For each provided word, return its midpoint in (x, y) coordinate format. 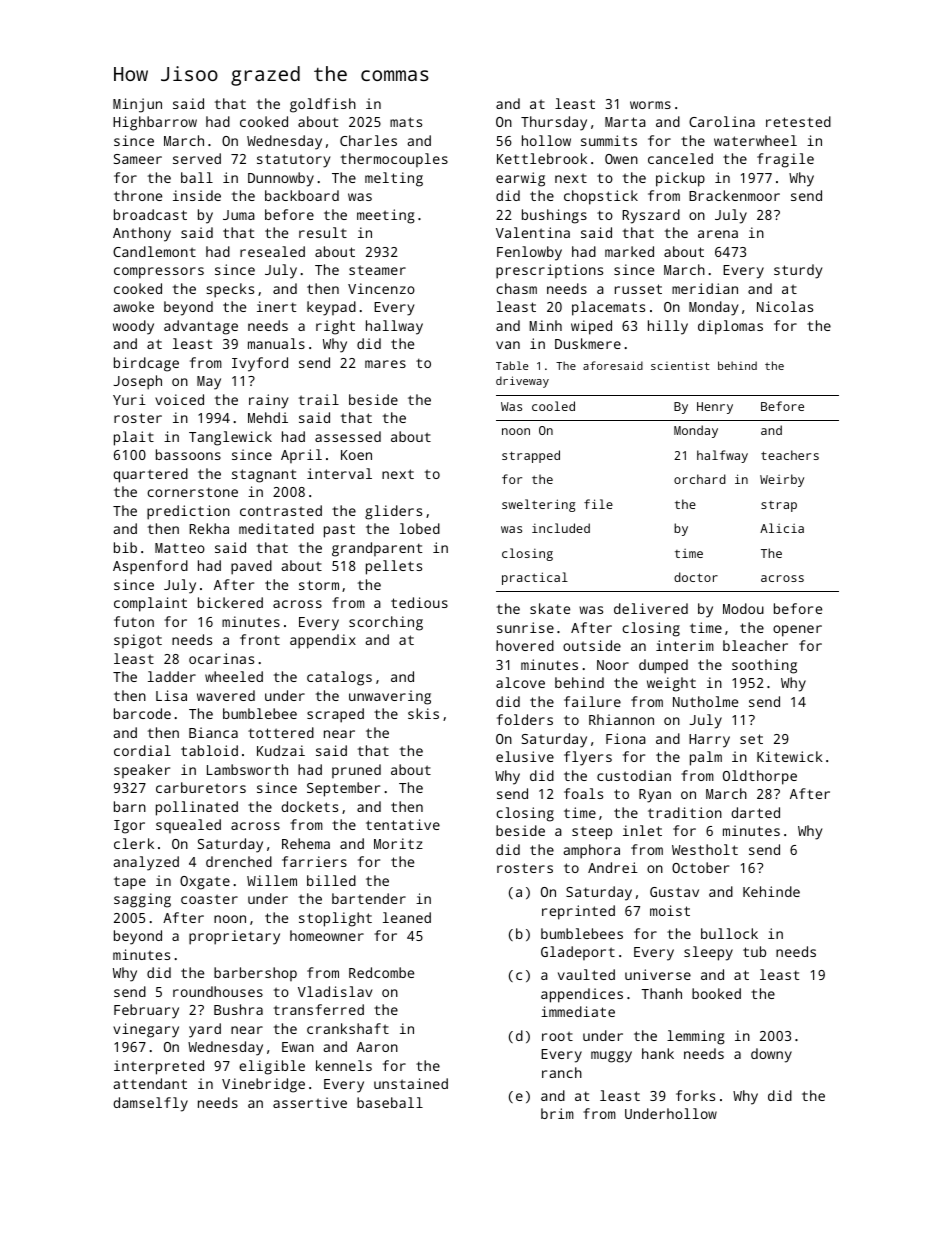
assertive (310, 1102)
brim (557, 1113)
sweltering (538, 505)
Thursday (554, 123)
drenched (239, 861)
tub (754, 951)
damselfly (150, 1104)
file (598, 504)
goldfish (323, 105)
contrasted (281, 510)
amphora (592, 851)
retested (798, 121)
